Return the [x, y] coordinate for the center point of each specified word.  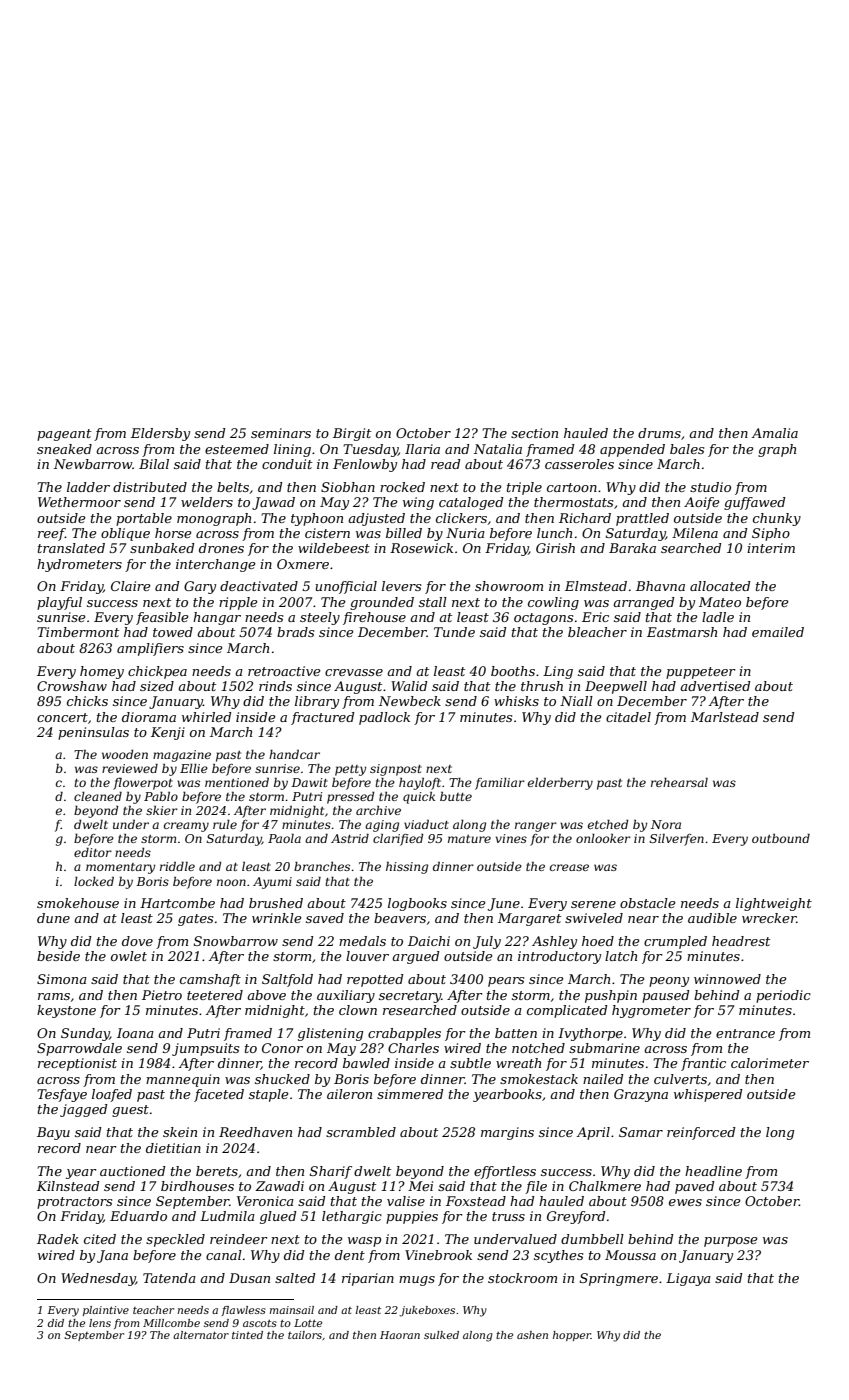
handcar [294, 754]
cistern [327, 533]
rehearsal [679, 782]
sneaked [64, 449]
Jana [112, 1256]
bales [687, 449]
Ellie [194, 768]
